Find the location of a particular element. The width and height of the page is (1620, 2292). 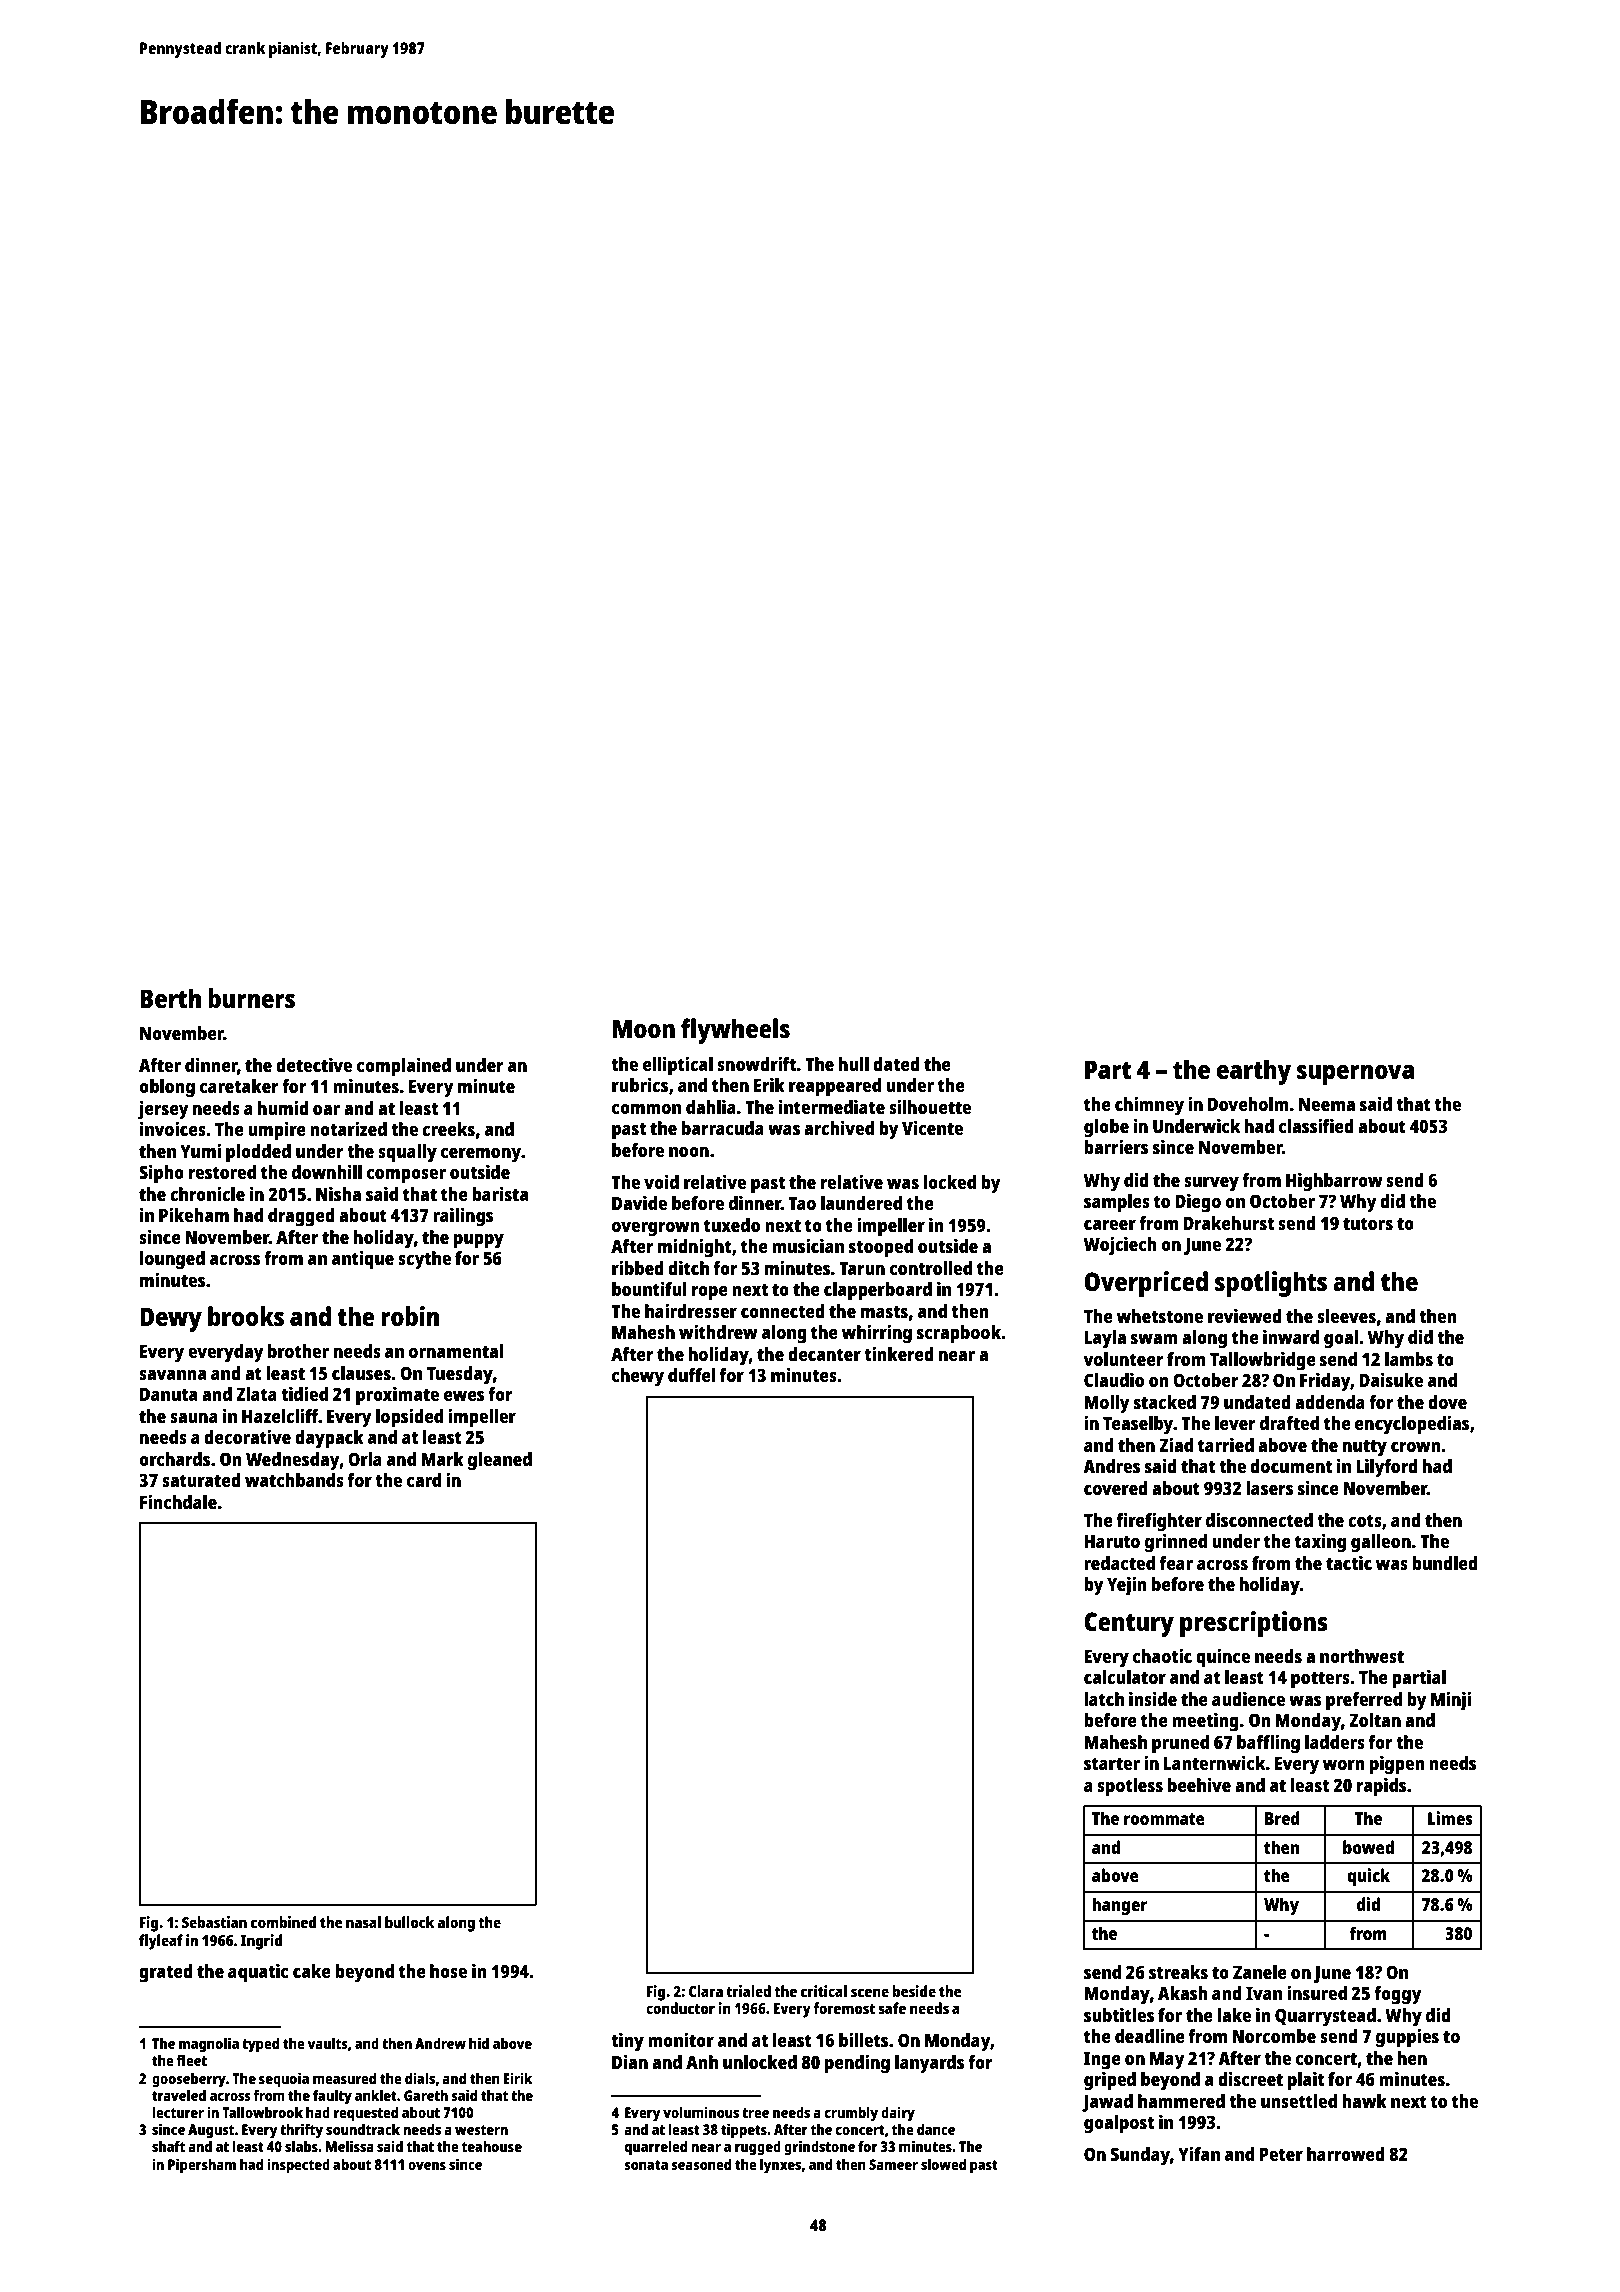

hull is located at coordinates (854, 1064).
